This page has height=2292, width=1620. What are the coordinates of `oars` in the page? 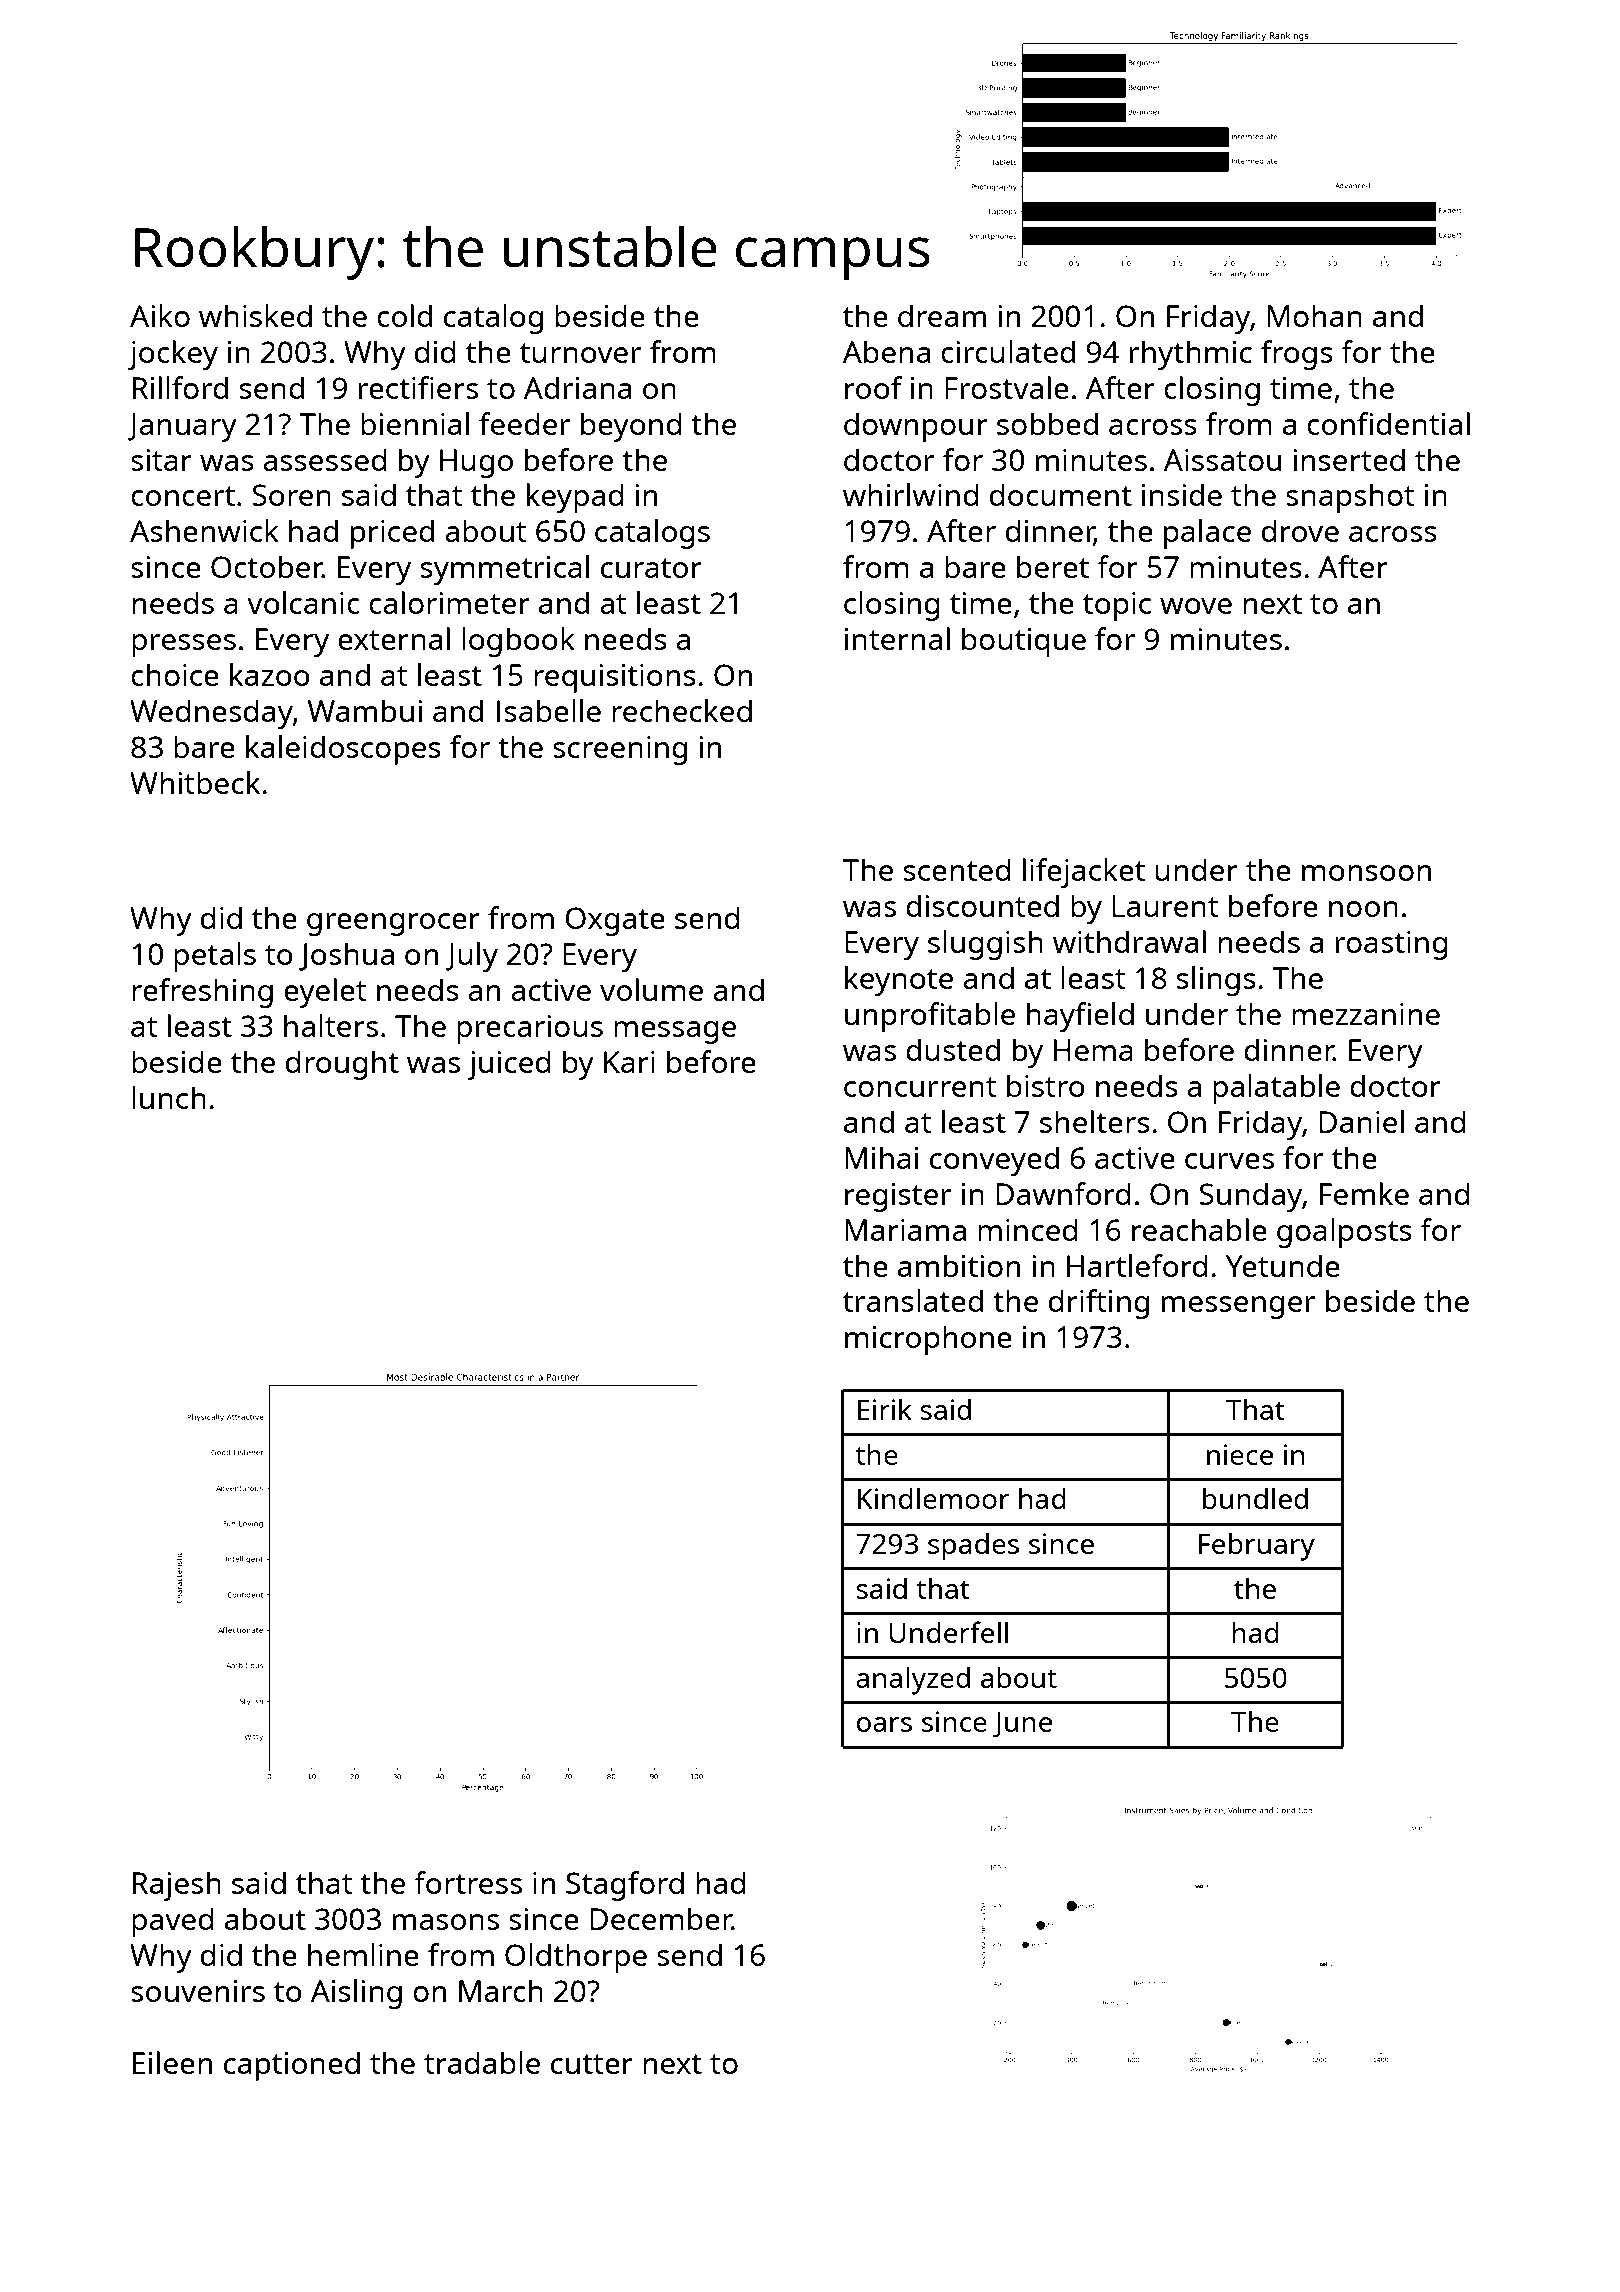 It's located at (884, 1724).
